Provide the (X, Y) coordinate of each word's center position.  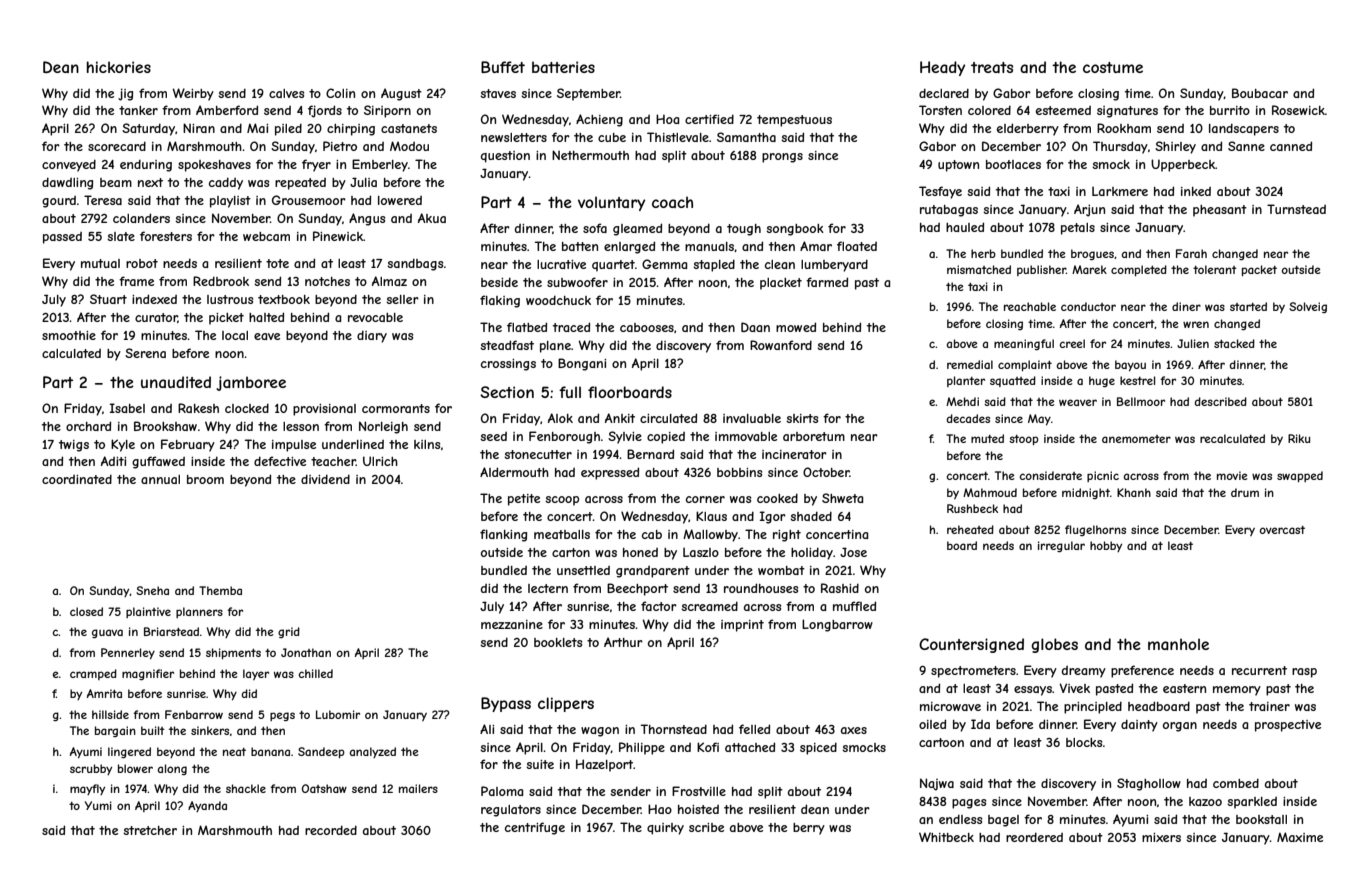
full (570, 392)
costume (1113, 67)
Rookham (1124, 128)
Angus (367, 219)
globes (1054, 645)
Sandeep (321, 752)
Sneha (152, 590)
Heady (942, 68)
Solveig (1308, 307)
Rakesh (198, 408)
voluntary (611, 203)
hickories (119, 67)
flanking (503, 535)
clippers (566, 704)
